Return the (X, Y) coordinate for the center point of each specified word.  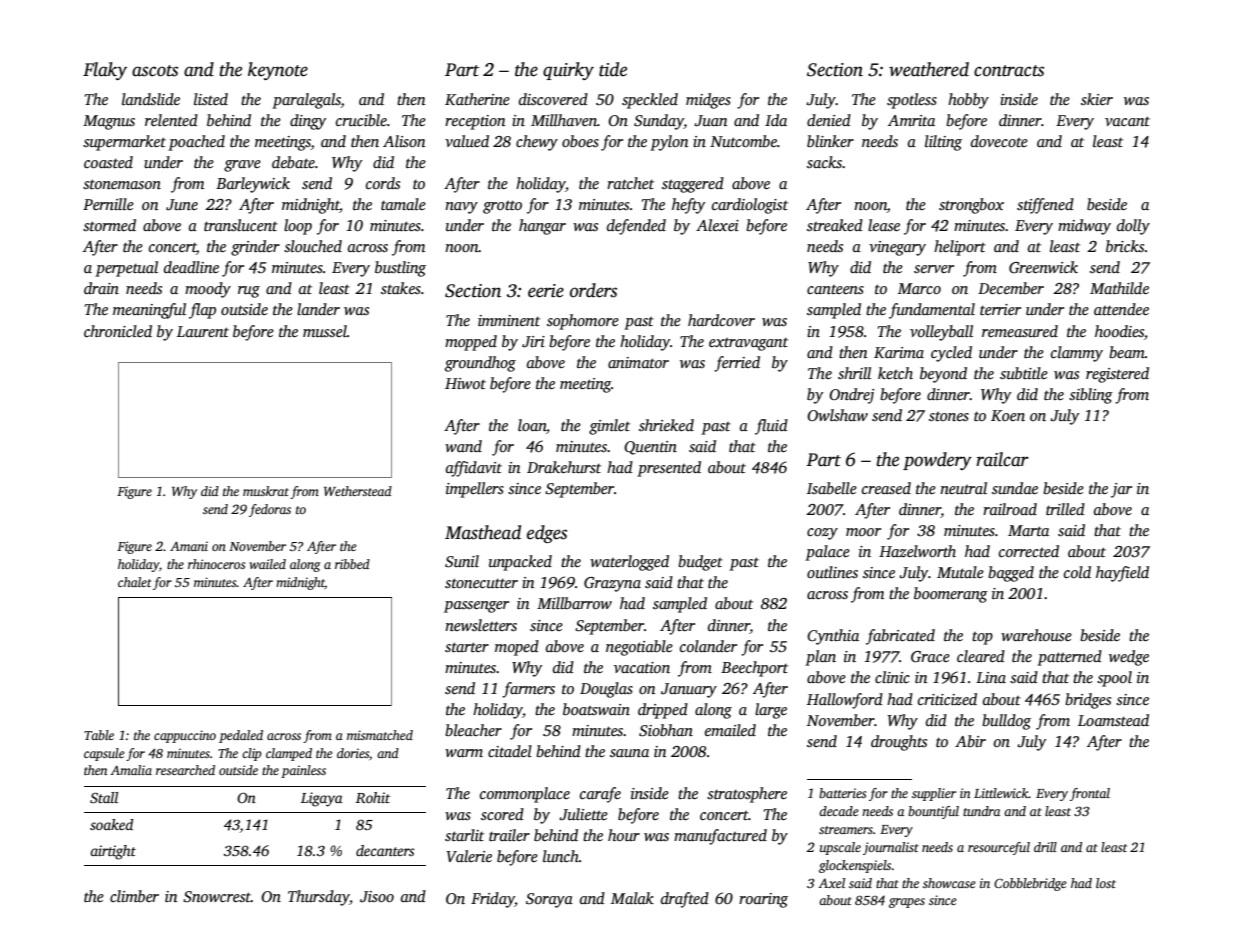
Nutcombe (743, 141)
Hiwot (465, 383)
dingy (308, 122)
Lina (991, 677)
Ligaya (322, 799)
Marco (919, 288)
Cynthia (833, 637)
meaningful (149, 311)
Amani (189, 546)
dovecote (999, 141)
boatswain (596, 709)
